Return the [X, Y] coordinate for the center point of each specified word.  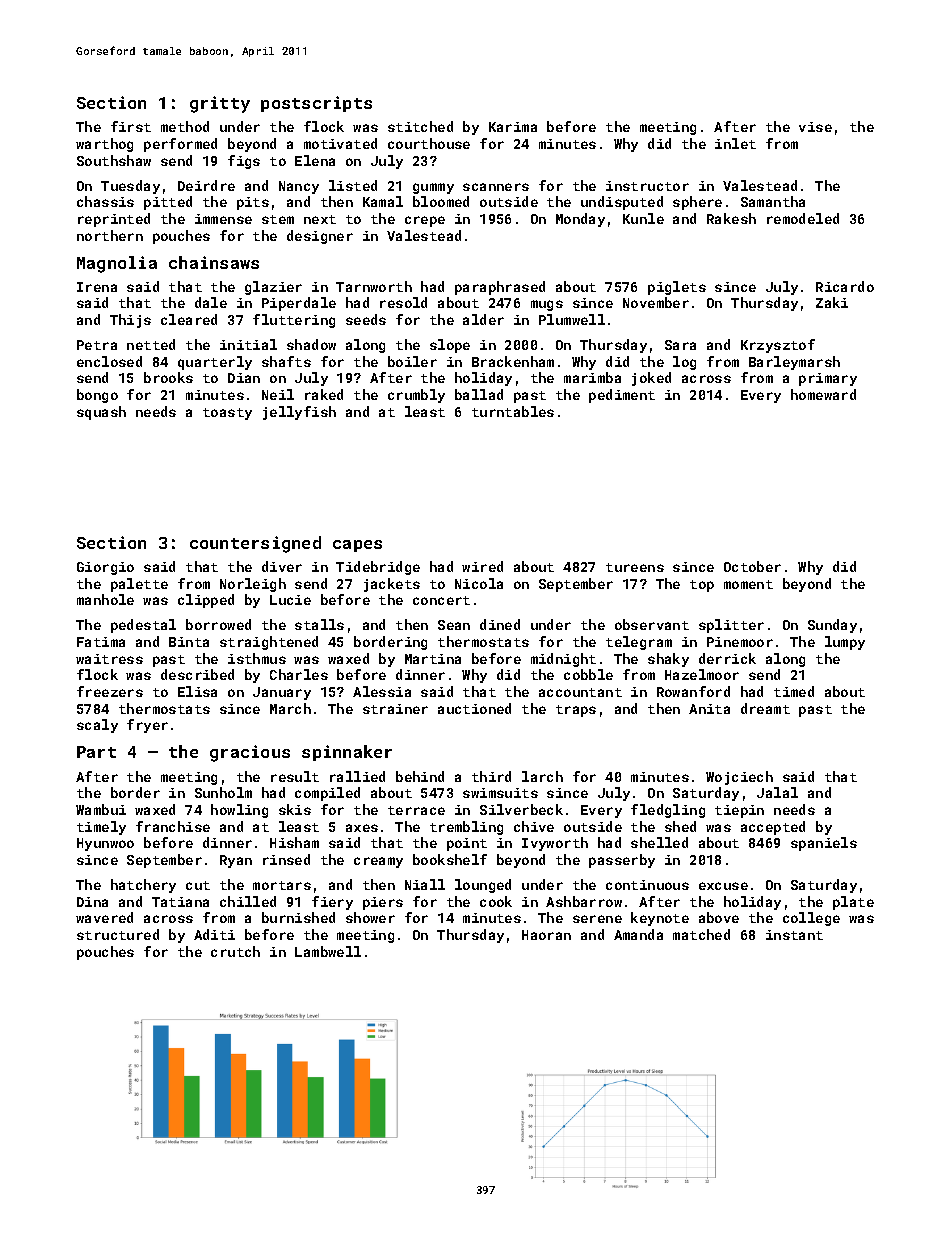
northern [110, 235]
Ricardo [845, 286]
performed [180, 145]
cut [198, 885]
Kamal [383, 201]
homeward [823, 394]
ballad [479, 394]
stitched [420, 126]
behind [420, 776]
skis [295, 809]
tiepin [739, 811]
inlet [735, 143]
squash [101, 413]
